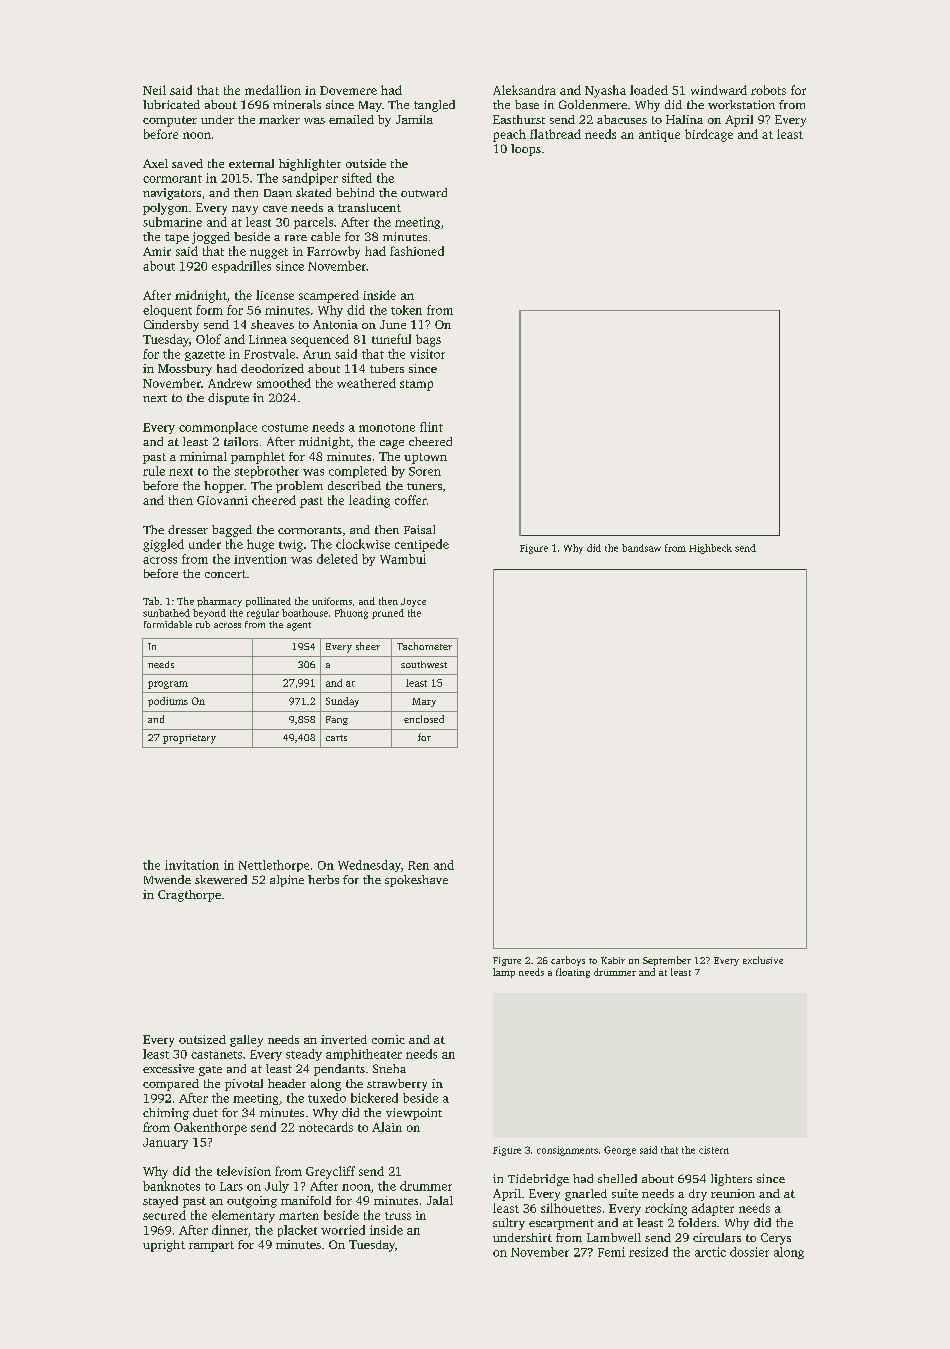 Image resolution: width=950 pixels, height=1349 pixels. I want to click on Highbeck, so click(710, 549).
